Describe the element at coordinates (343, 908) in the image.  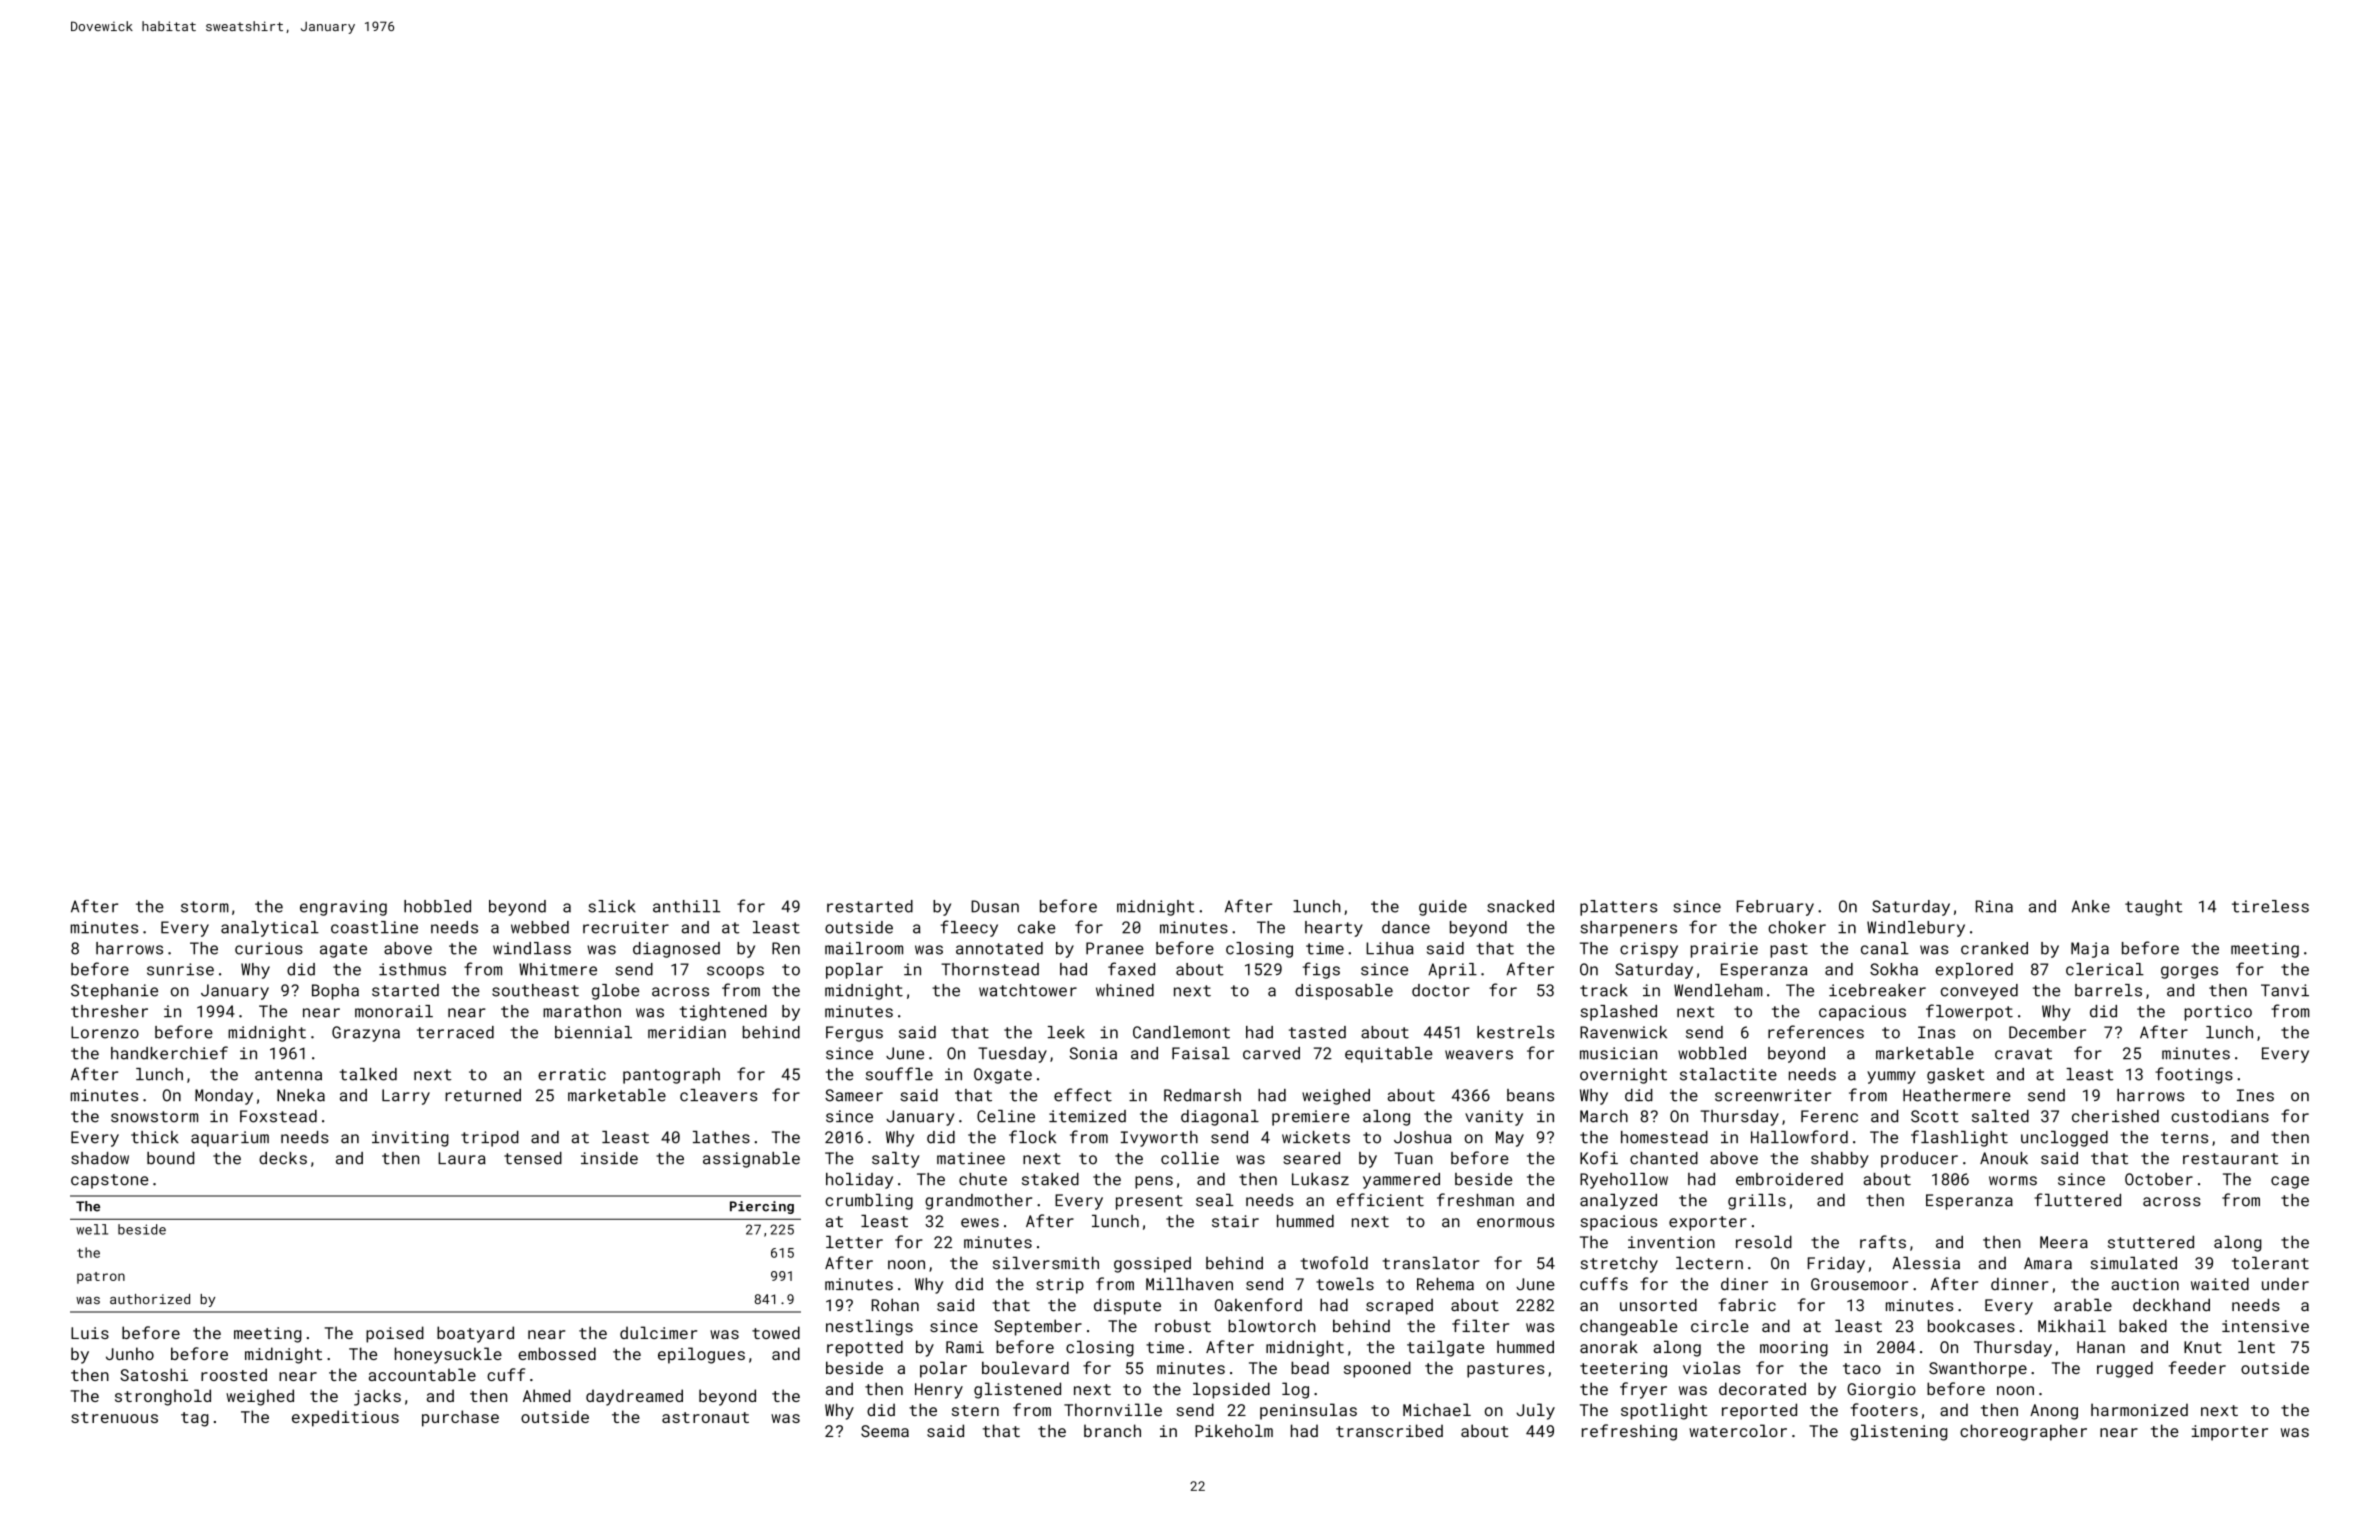
I see `engraving` at that location.
